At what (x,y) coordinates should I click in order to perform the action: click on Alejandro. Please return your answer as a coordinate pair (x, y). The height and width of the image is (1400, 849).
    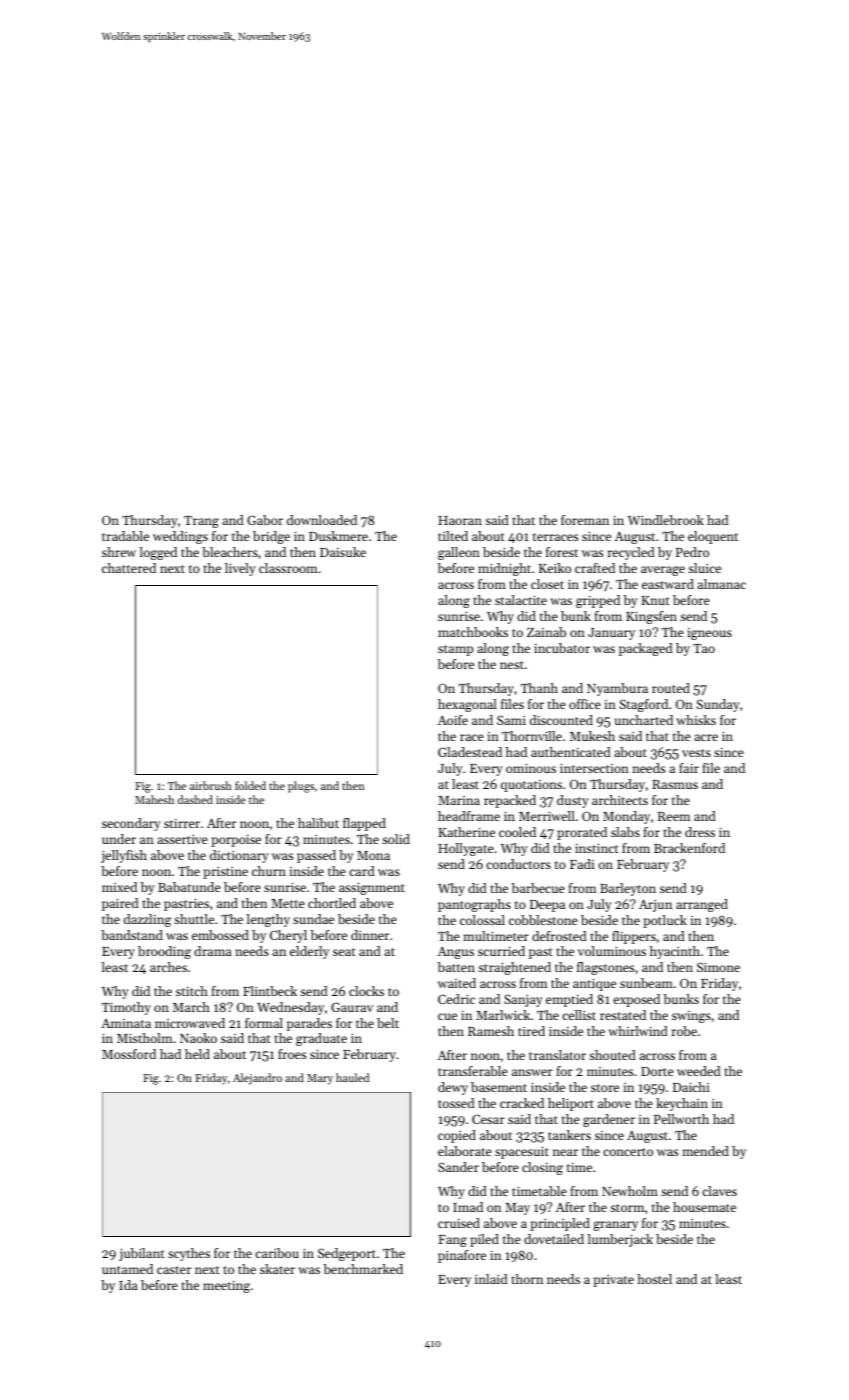
    Looking at the image, I should click on (257, 1079).
